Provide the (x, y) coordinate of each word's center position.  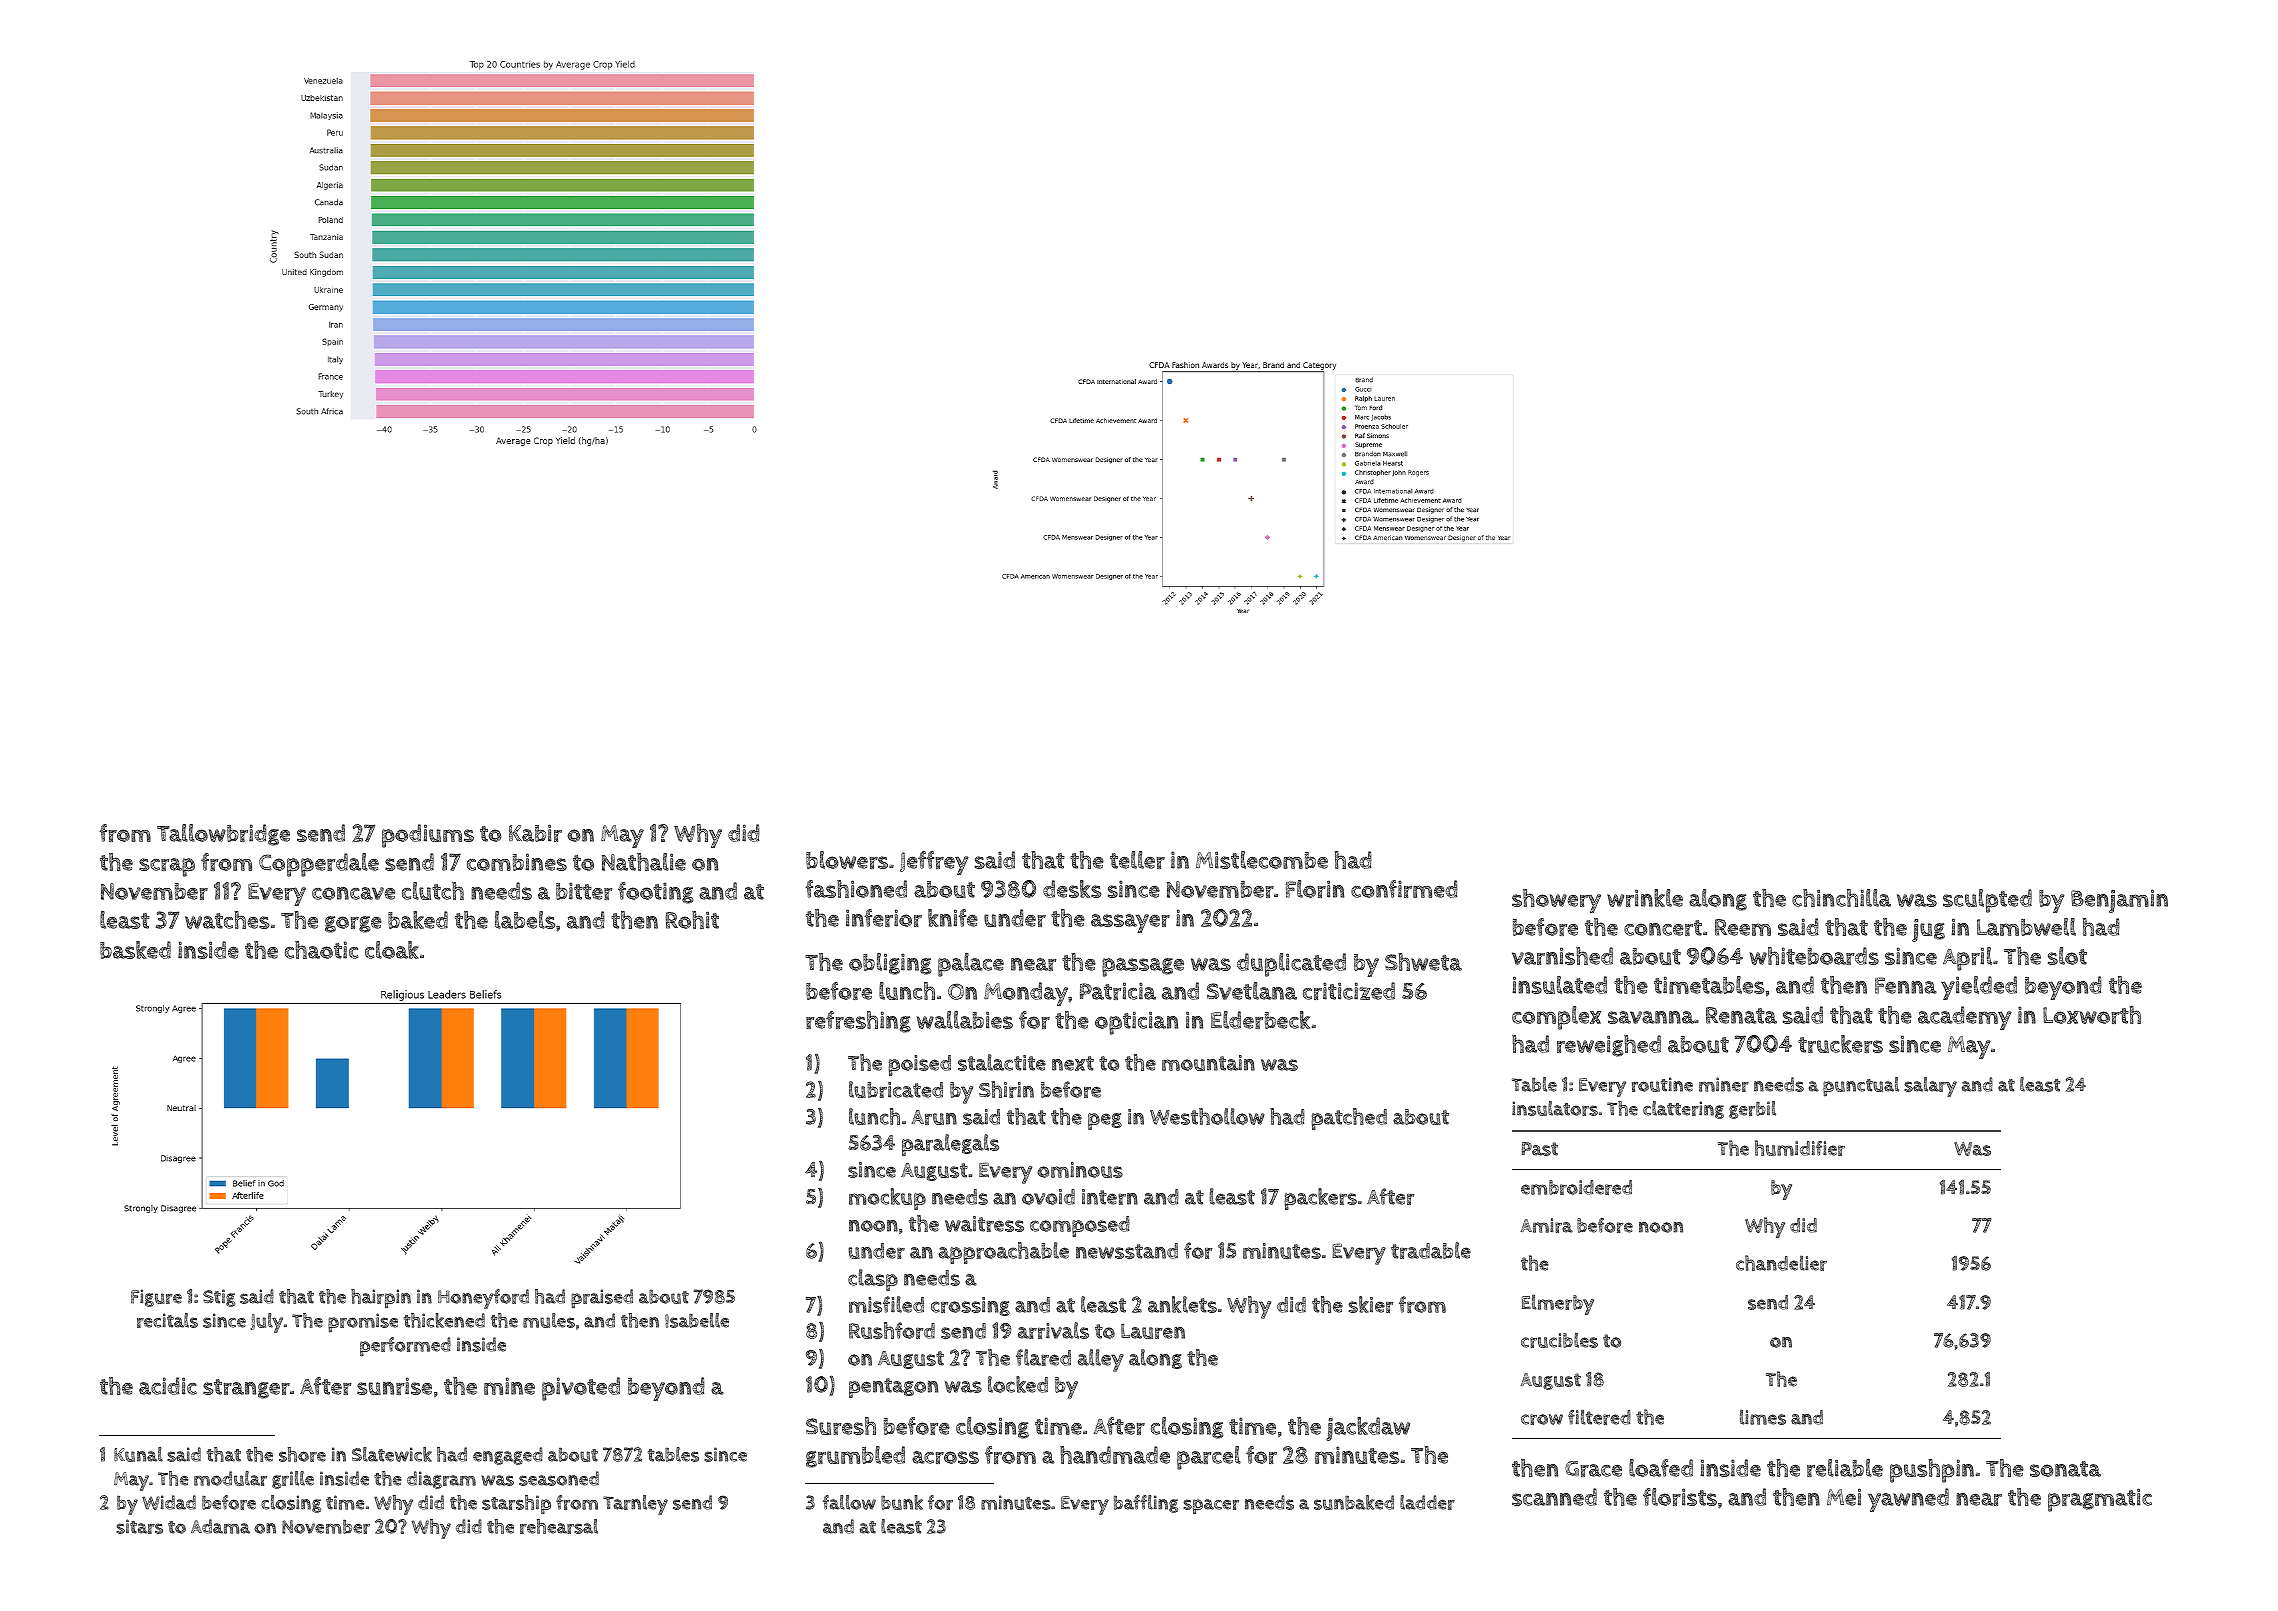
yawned (1908, 1500)
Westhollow (1207, 1116)
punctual (1861, 1087)
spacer (1211, 1506)
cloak (392, 950)
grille (293, 1480)
